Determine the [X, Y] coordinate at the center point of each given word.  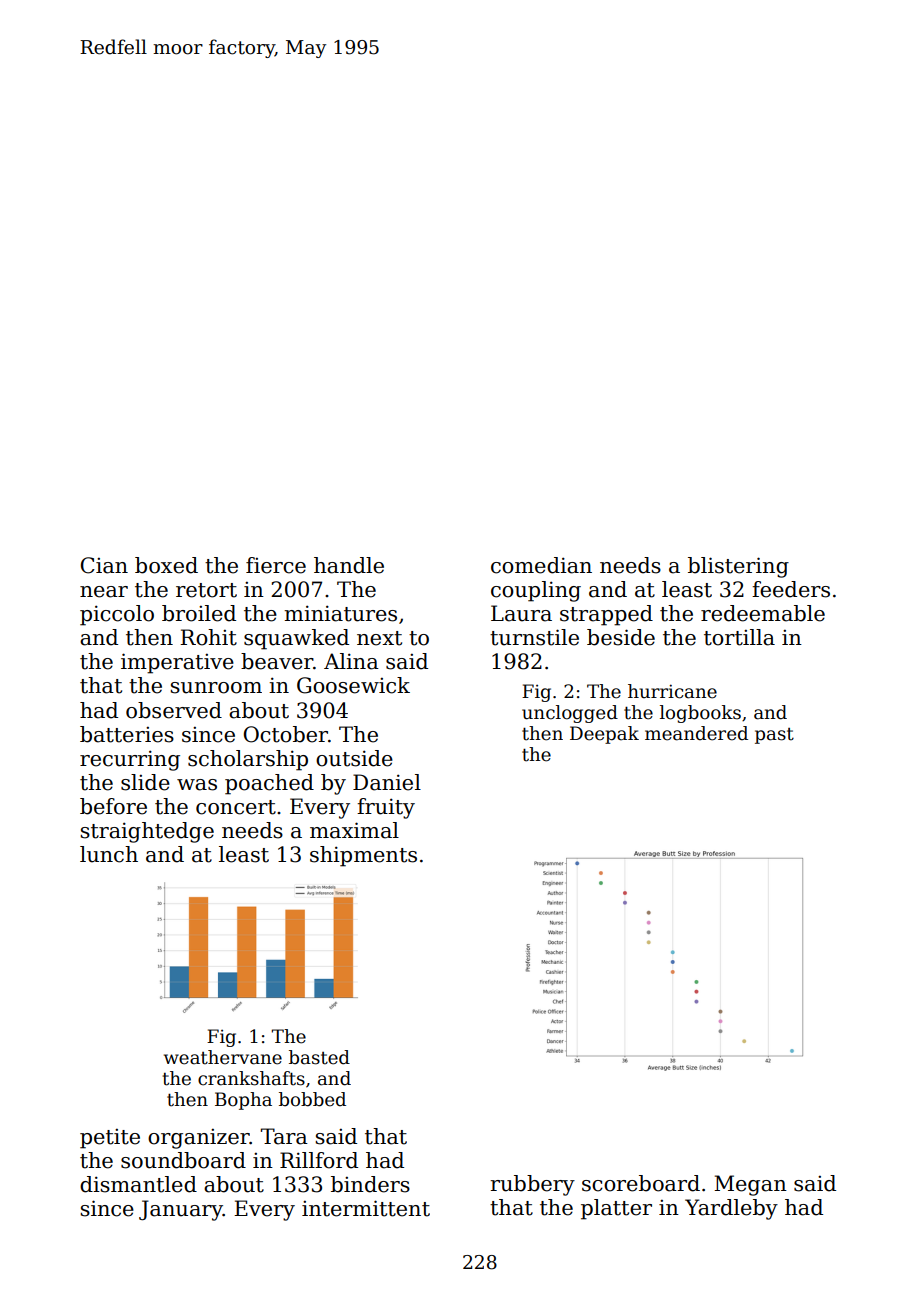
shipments [363, 856]
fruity [386, 808]
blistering [738, 567]
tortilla [739, 637]
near [104, 592]
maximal [354, 830]
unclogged [570, 714]
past [774, 736]
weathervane [223, 1057]
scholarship [248, 760]
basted [319, 1057]
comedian [541, 565]
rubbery [533, 1185]
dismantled [138, 1184]
